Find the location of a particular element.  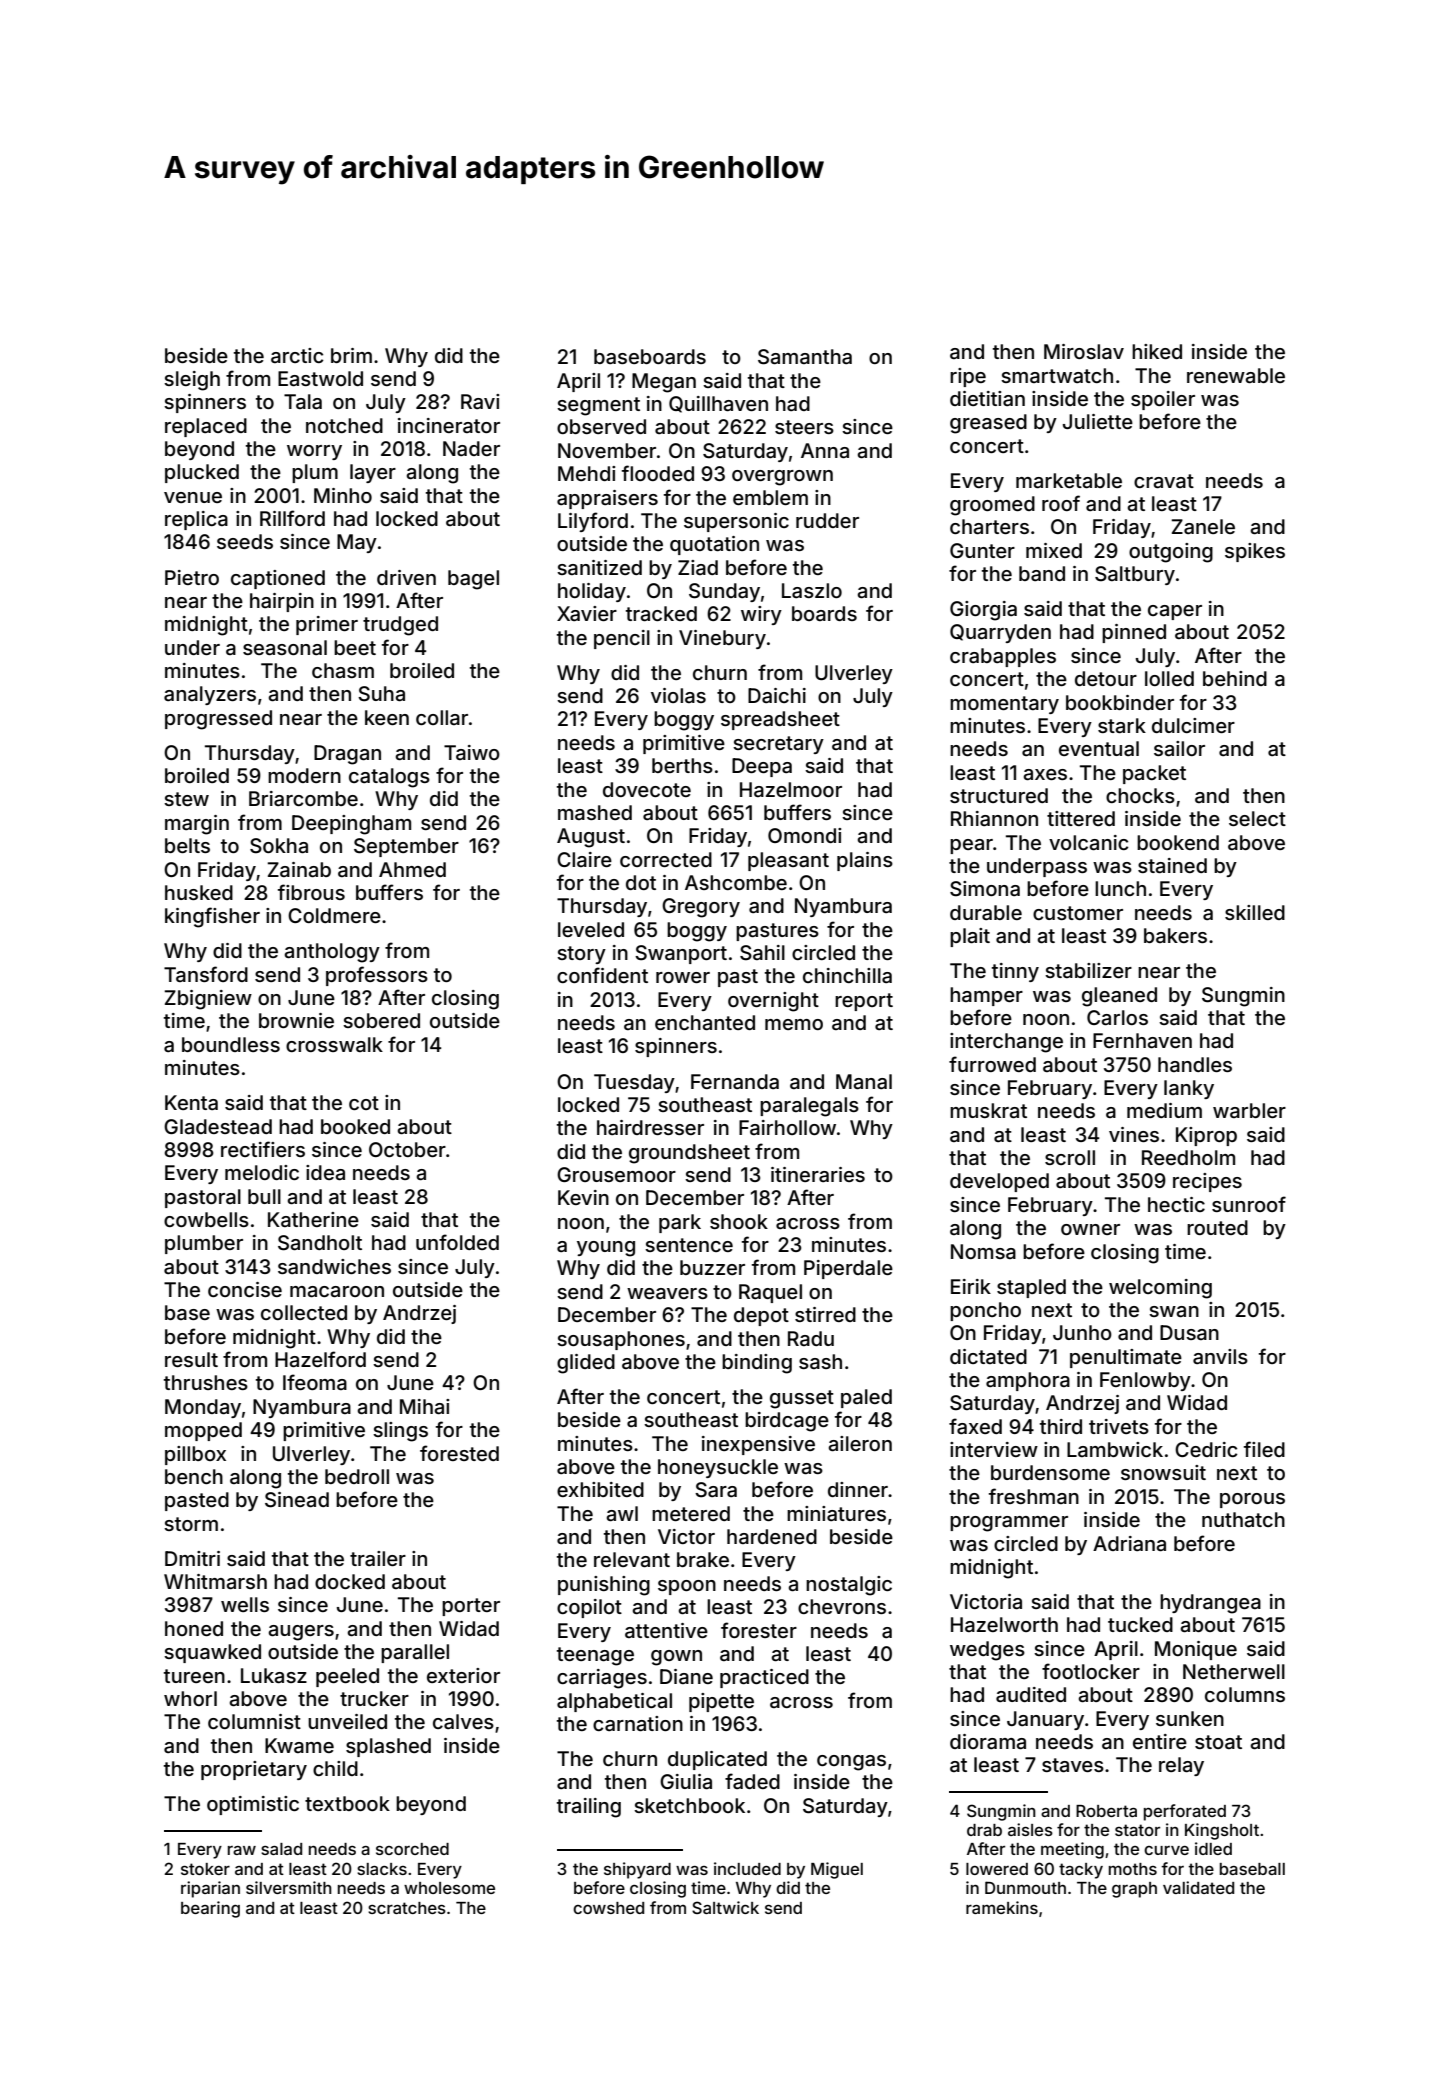

columns is located at coordinates (1245, 1694).
